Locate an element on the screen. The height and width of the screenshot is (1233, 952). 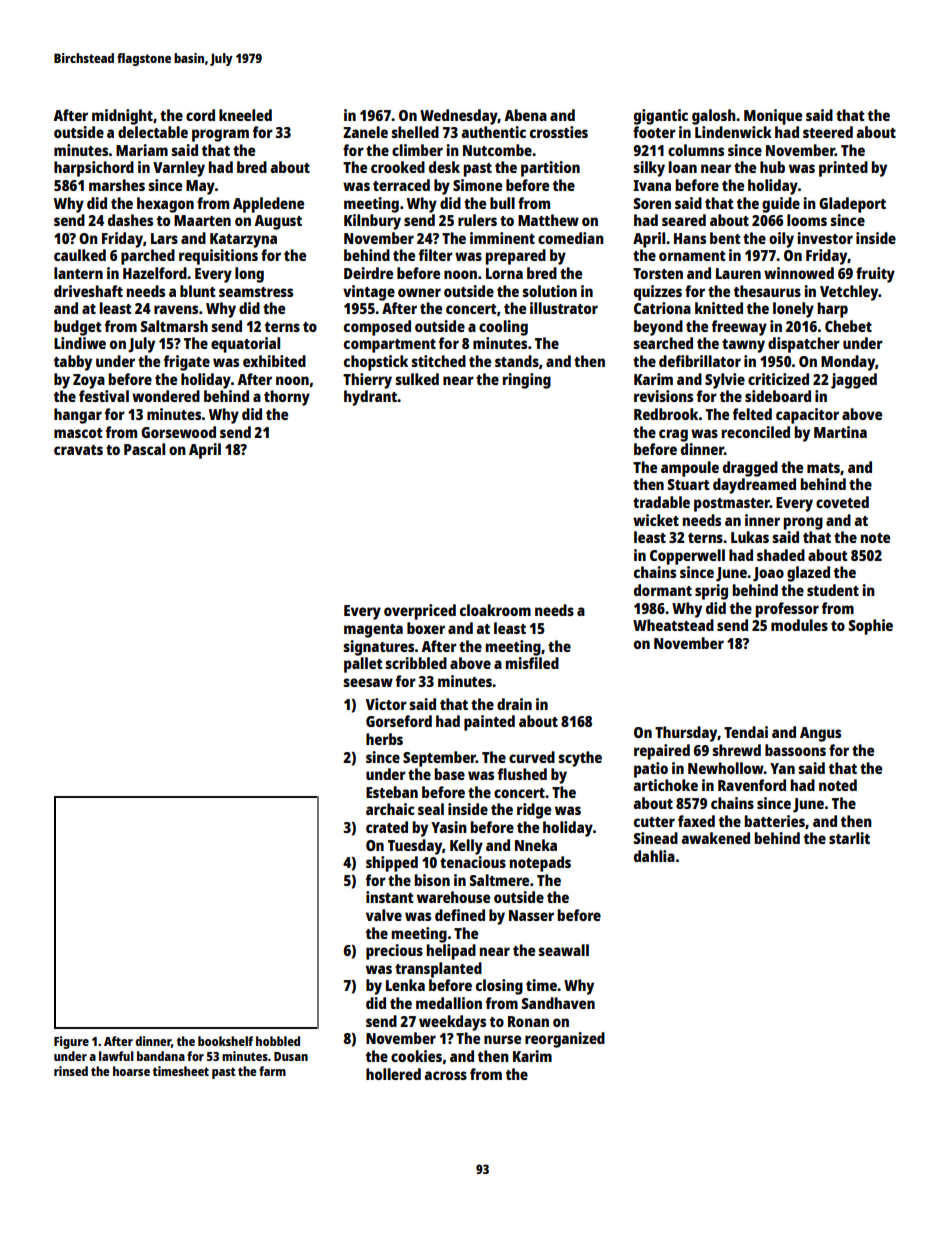
owner is located at coordinates (419, 292).
